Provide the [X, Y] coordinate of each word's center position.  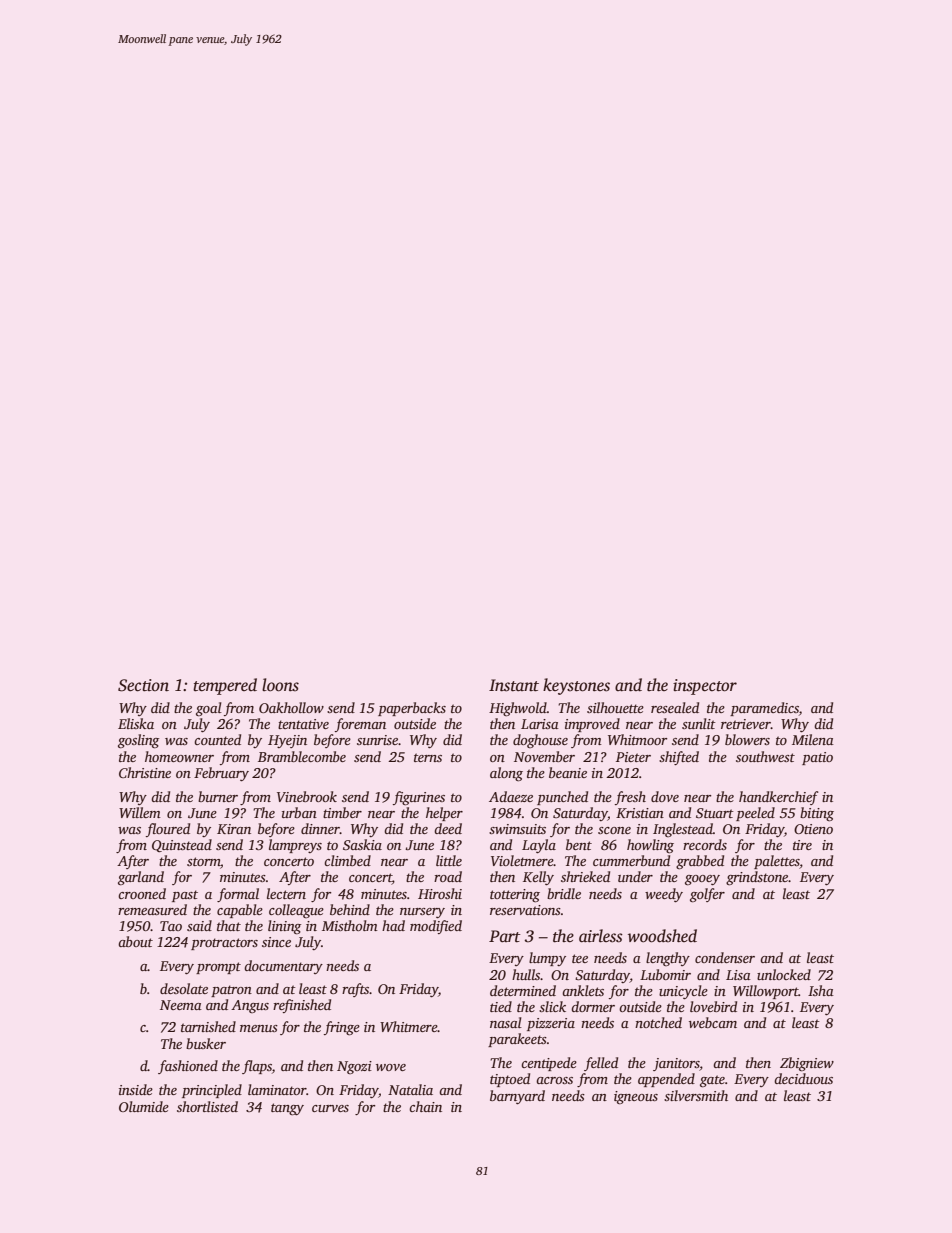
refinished [302, 1006]
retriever [746, 724]
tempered [225, 686]
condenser [725, 957]
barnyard [517, 1097]
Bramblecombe [302, 756]
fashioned [188, 1067]
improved [592, 725]
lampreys [295, 846]
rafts [356, 990]
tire [802, 845]
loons [280, 685]
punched [562, 798]
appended [666, 1080]
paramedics [764, 709]
